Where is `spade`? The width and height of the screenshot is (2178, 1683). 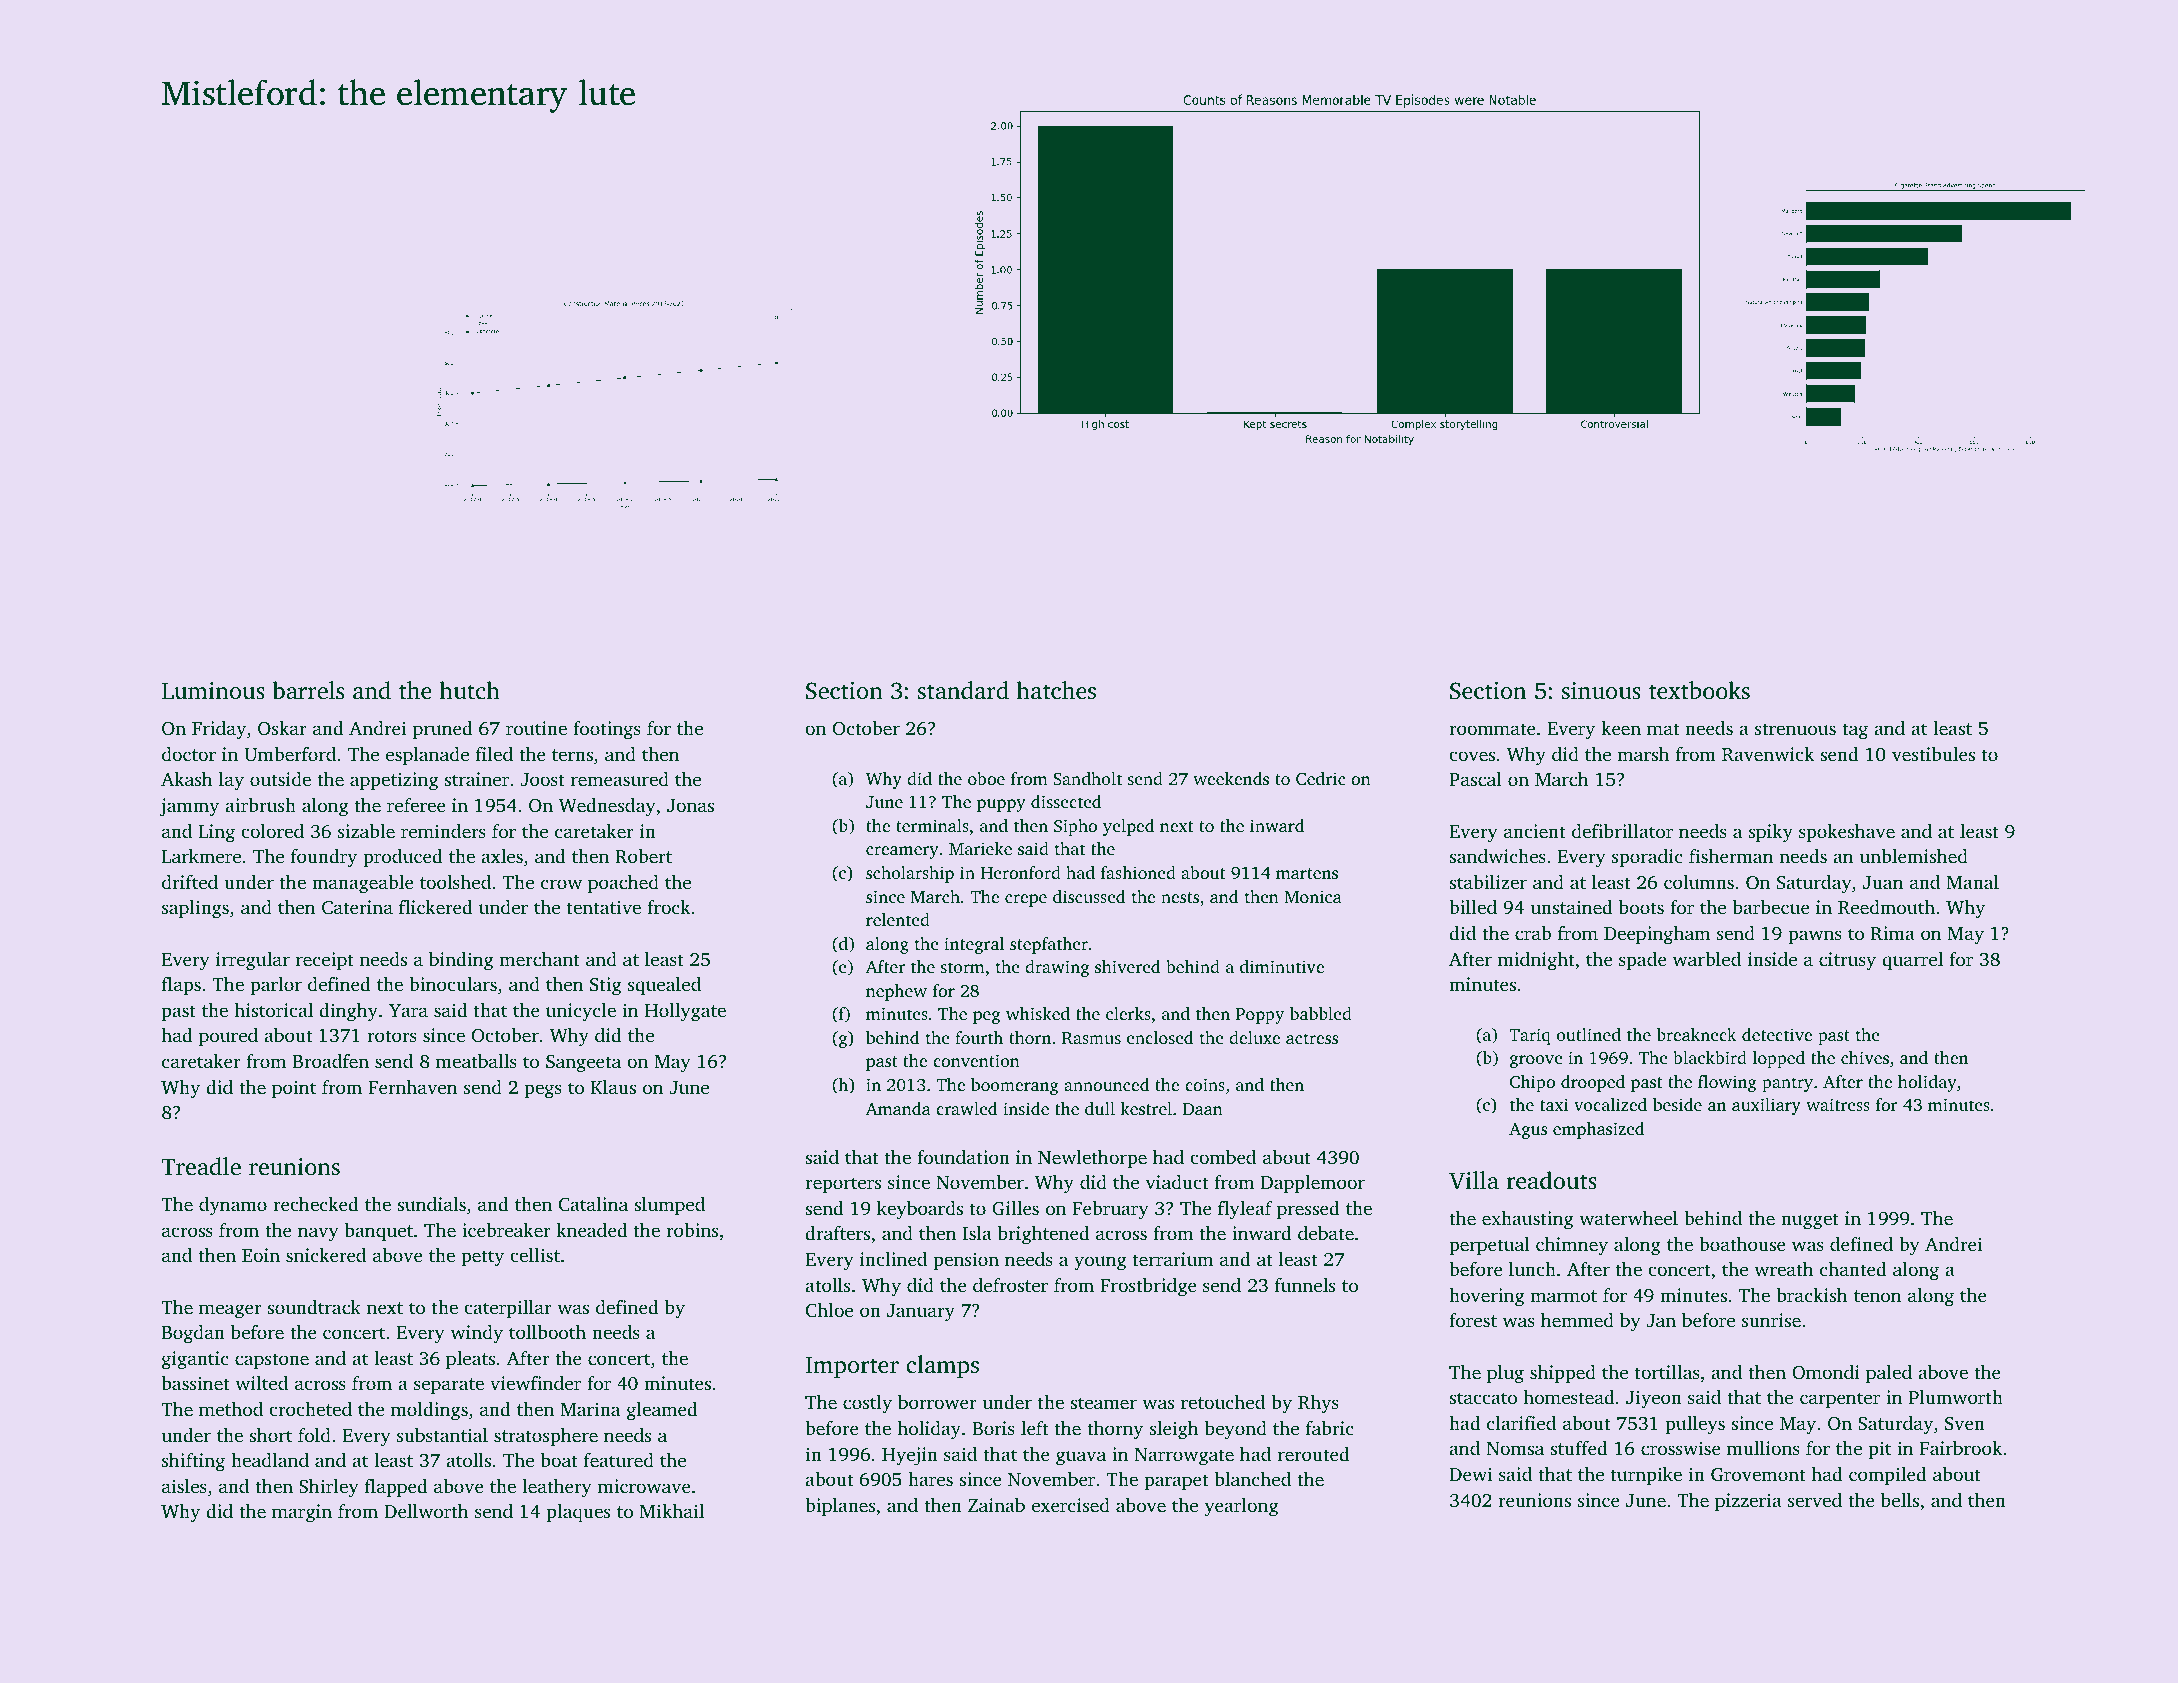
spade is located at coordinates (1643, 961).
